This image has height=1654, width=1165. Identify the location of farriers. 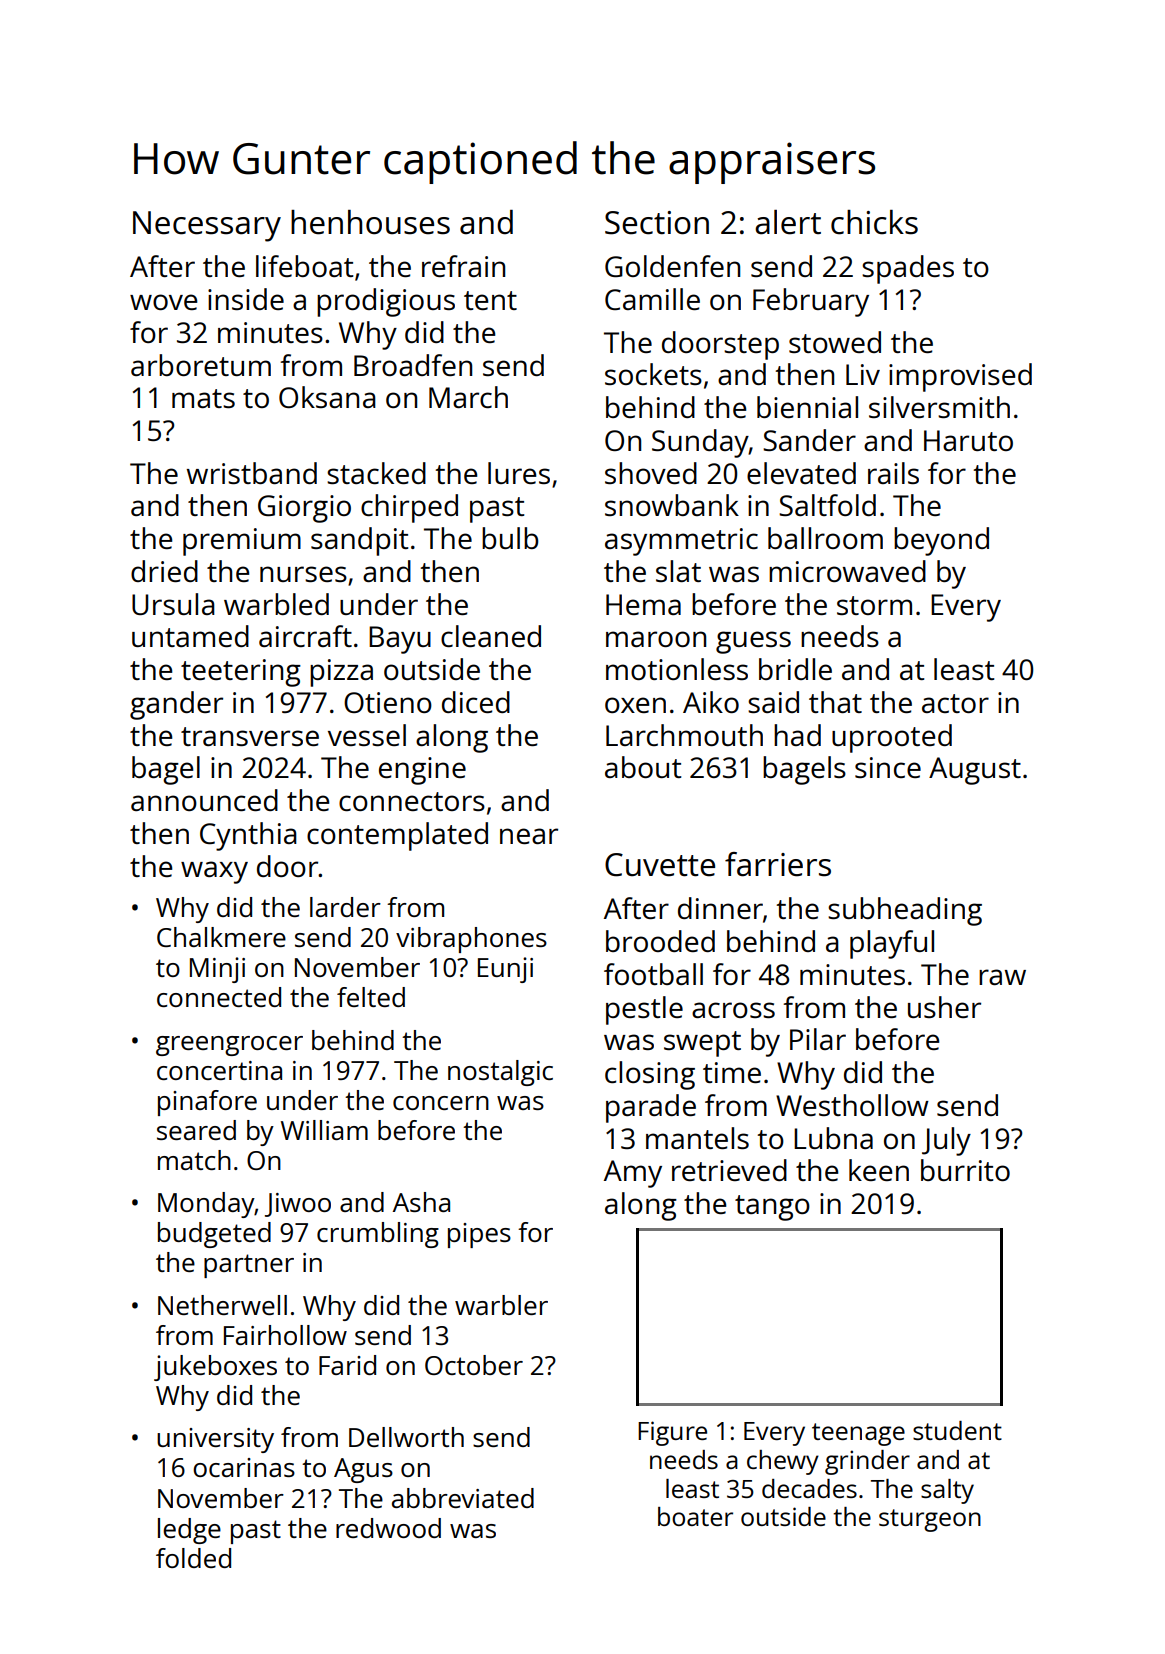
(778, 864).
